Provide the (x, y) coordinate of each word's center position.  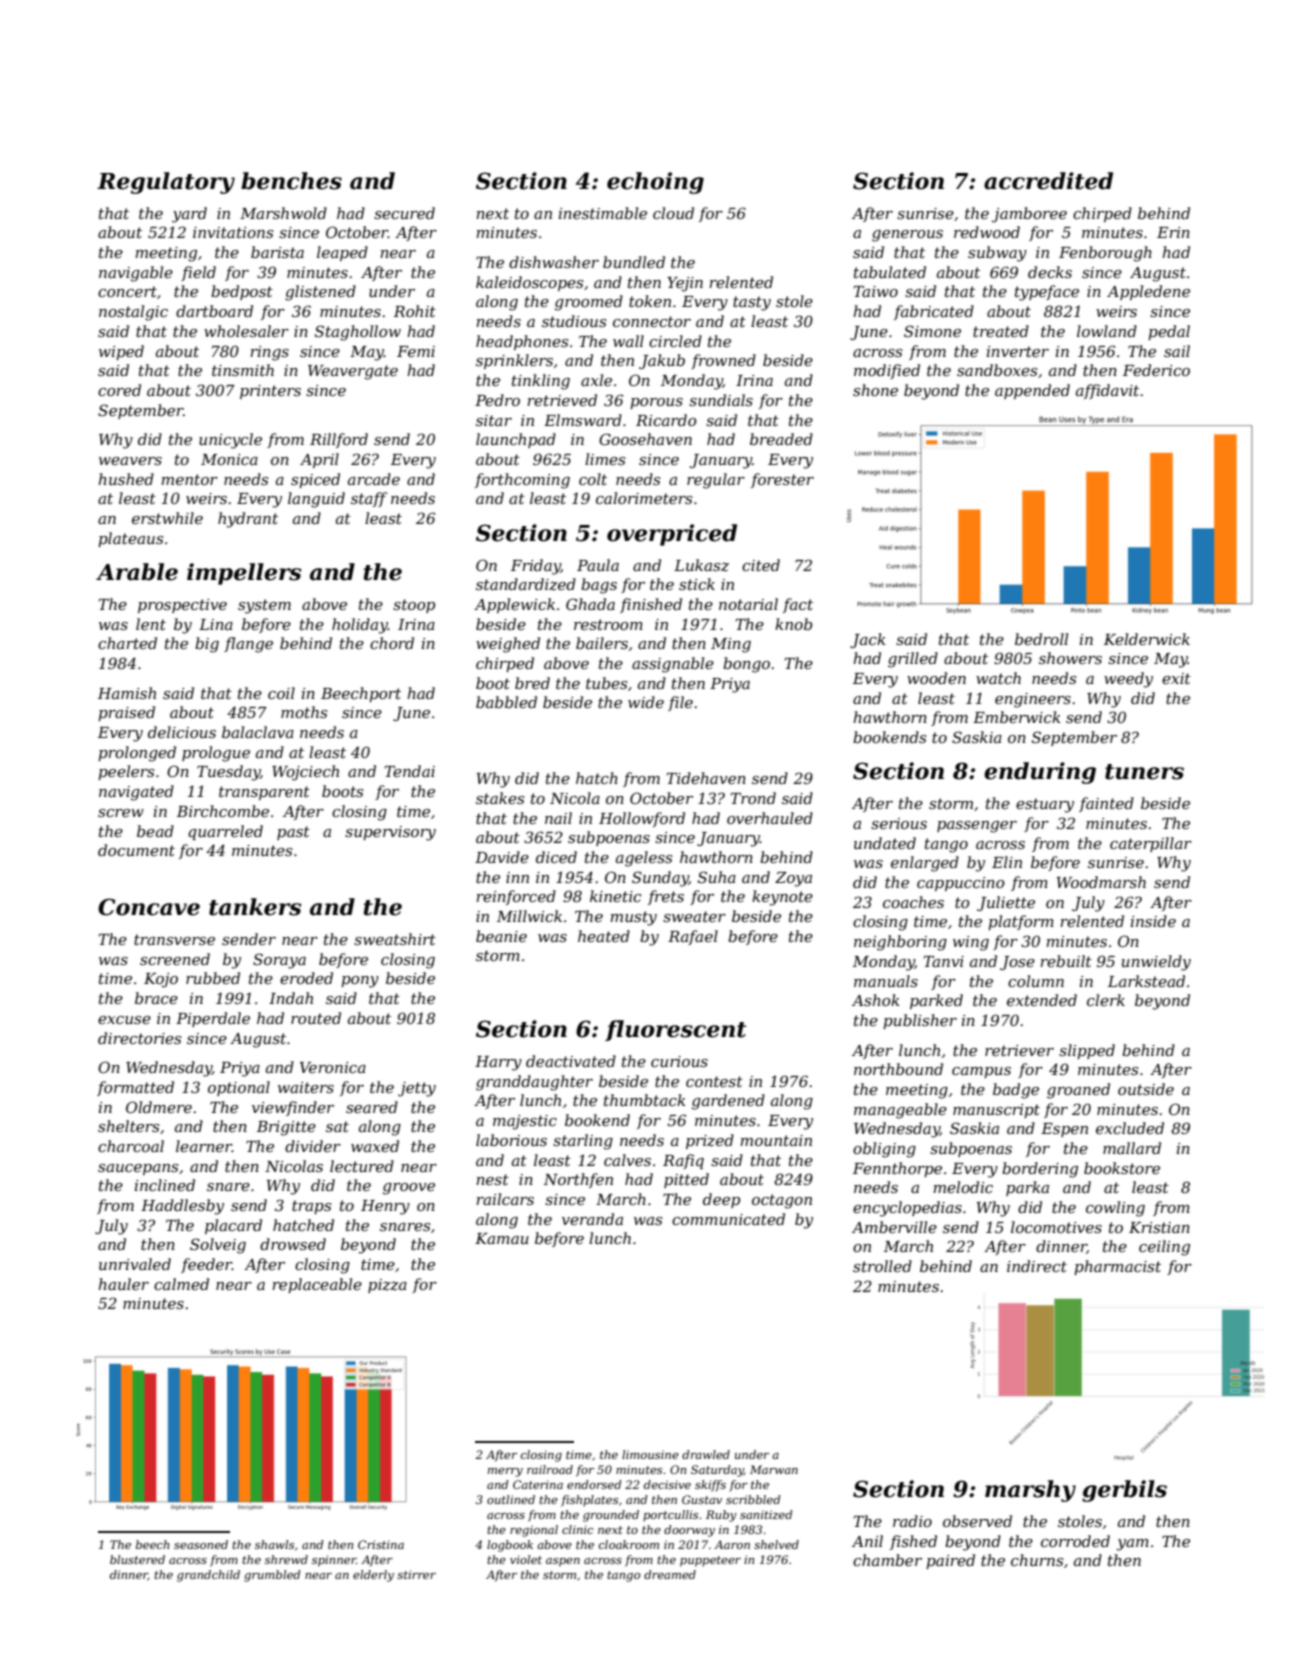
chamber (887, 1560)
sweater (694, 916)
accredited (1048, 181)
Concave (149, 907)
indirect (1037, 1266)
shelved (776, 1544)
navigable (136, 274)
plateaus (130, 539)
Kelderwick (1147, 639)
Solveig (218, 1246)
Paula (598, 565)
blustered (137, 1559)
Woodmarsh (1101, 882)
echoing (655, 183)
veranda (592, 1219)
